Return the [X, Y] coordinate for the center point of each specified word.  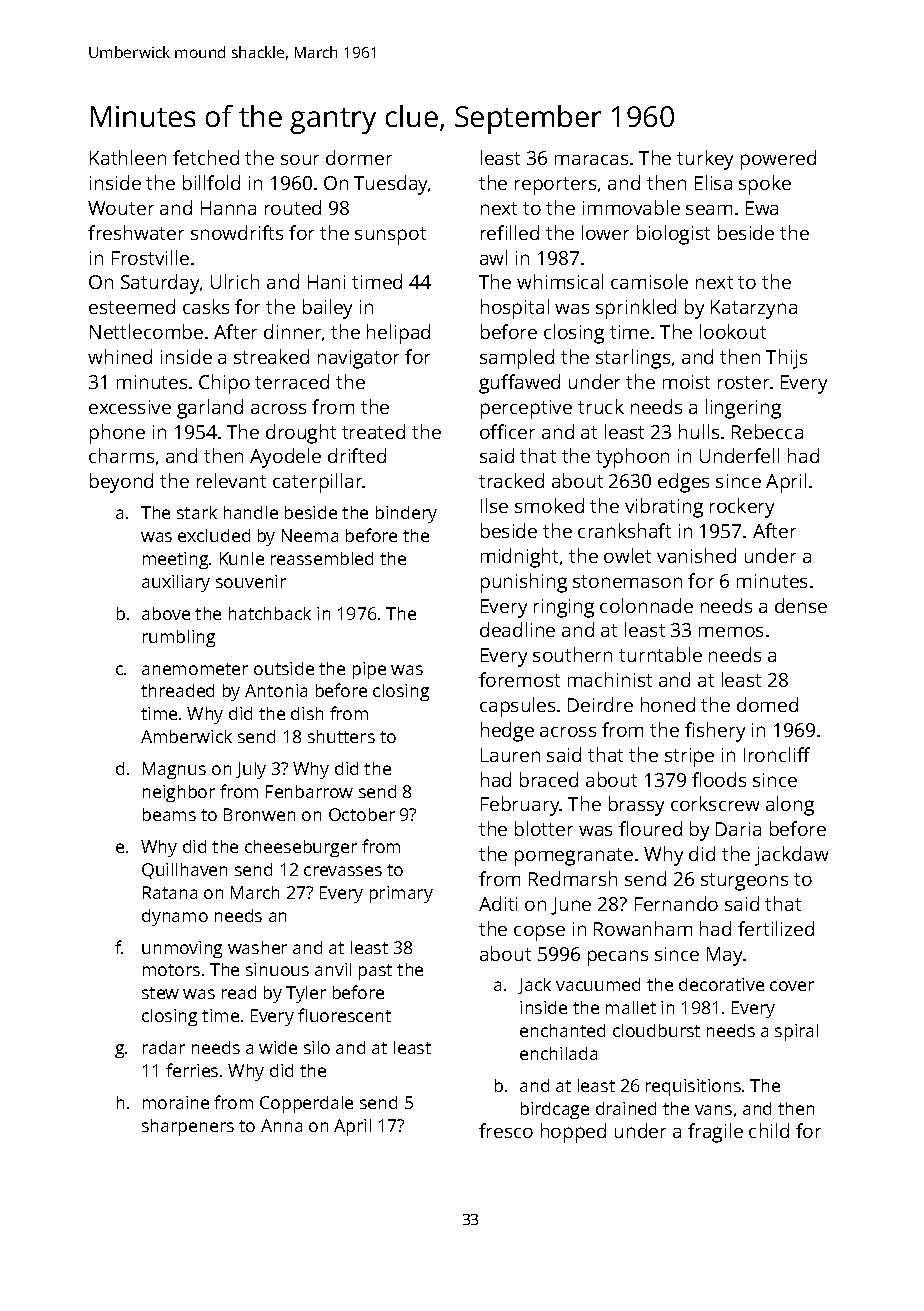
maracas [591, 160]
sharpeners [188, 1127]
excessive [130, 407]
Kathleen [128, 157]
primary [401, 894]
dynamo [175, 917]
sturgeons [744, 882]
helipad [398, 334]
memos [731, 632]
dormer [359, 157]
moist [686, 382]
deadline [517, 629]
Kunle [242, 558]
